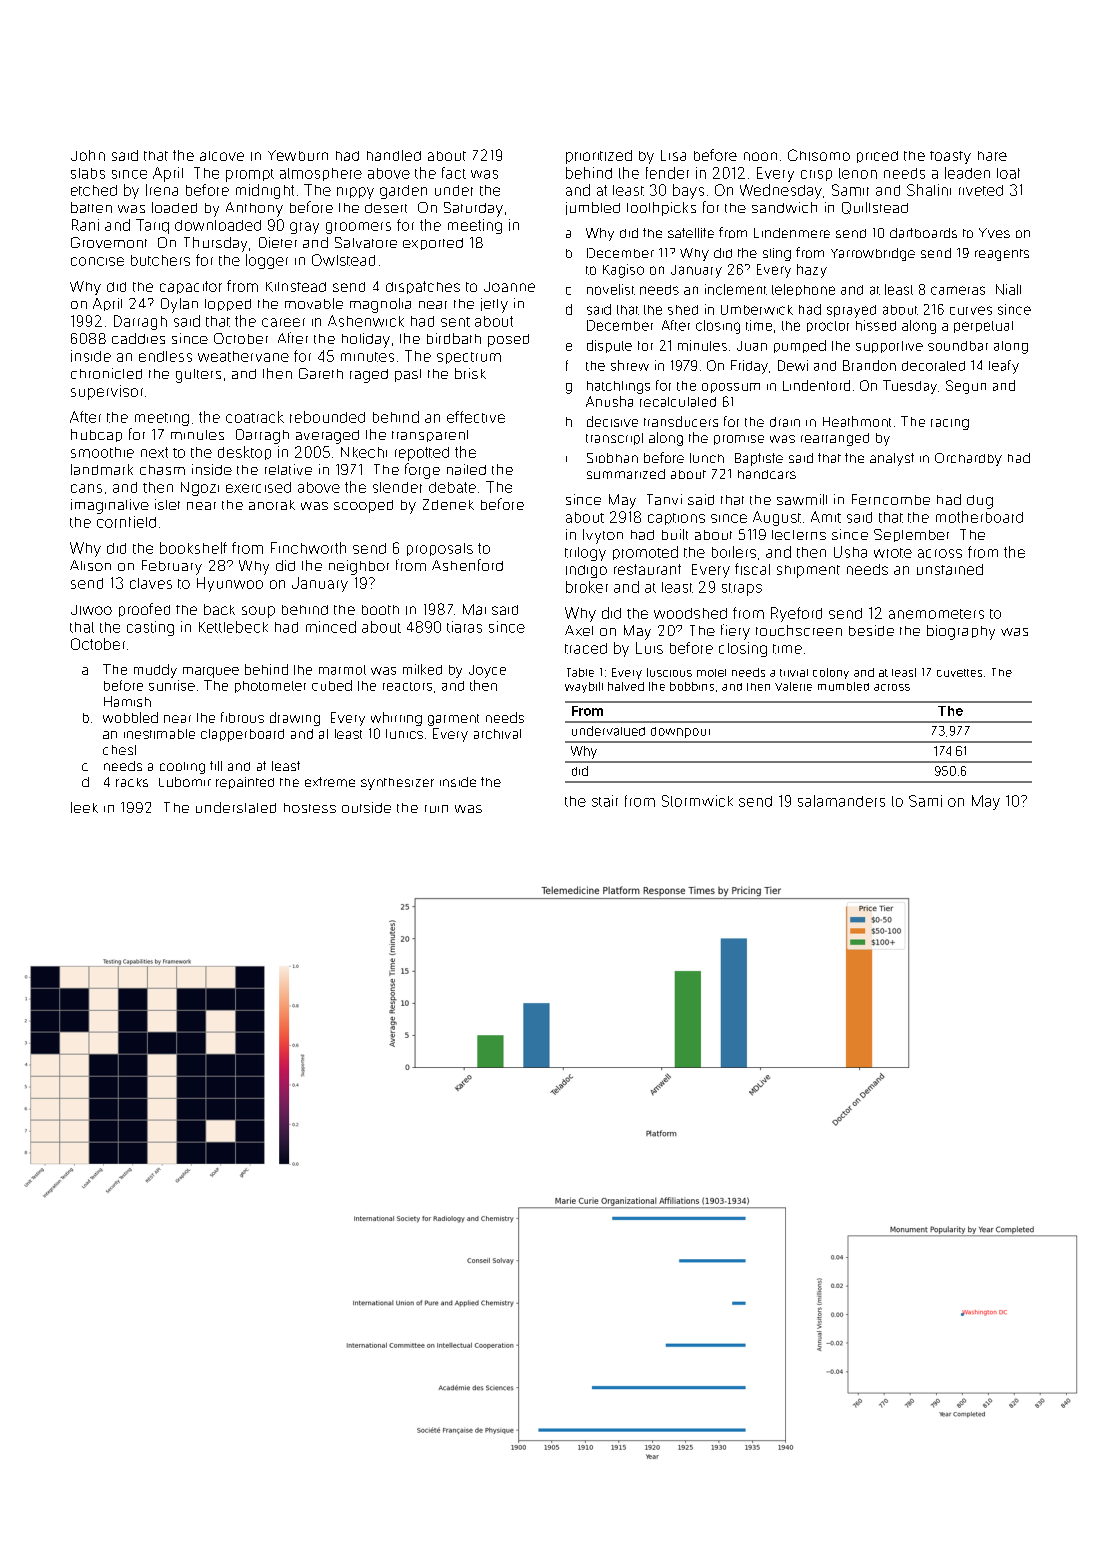 The image size is (1102, 1558). Describe the element at coordinates (86, 488) in the screenshot. I see `cans` at that location.
